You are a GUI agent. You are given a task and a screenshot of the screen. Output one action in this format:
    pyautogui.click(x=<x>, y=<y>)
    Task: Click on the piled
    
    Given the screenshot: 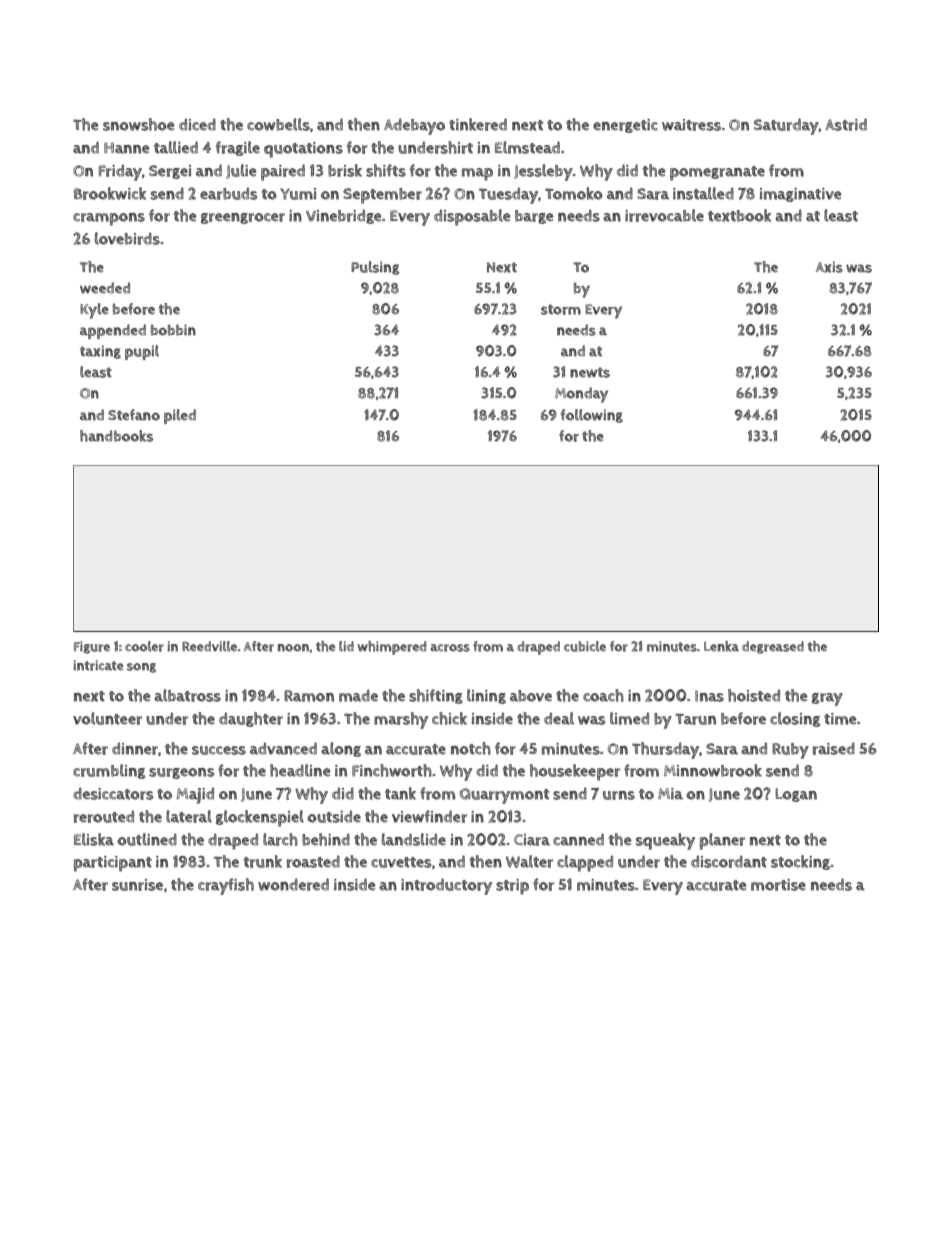 What is the action you would take?
    pyautogui.click(x=180, y=416)
